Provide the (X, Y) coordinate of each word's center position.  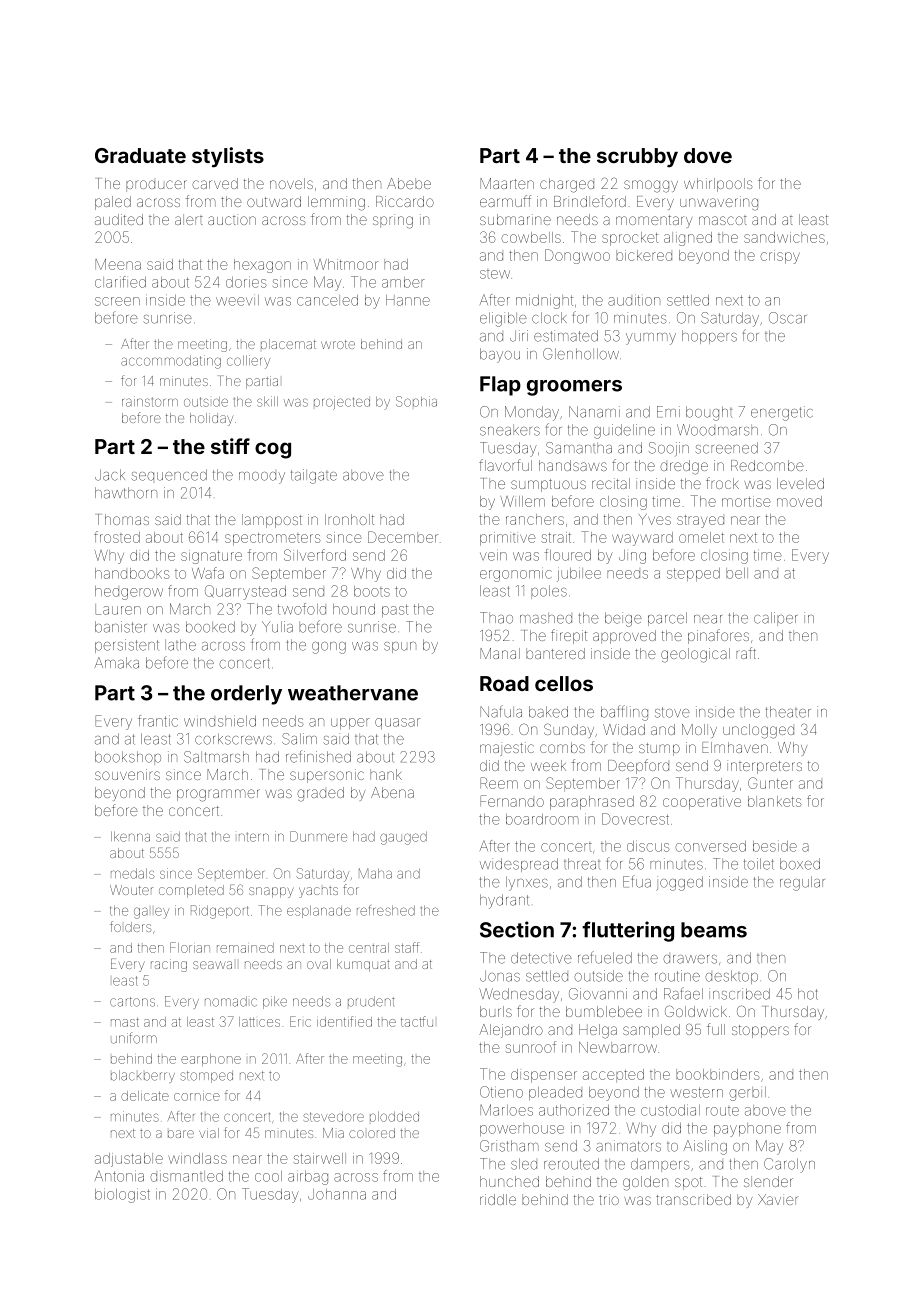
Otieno (501, 1092)
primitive (508, 539)
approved (624, 637)
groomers (574, 388)
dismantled (186, 1176)
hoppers (709, 337)
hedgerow (129, 593)
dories (246, 282)
